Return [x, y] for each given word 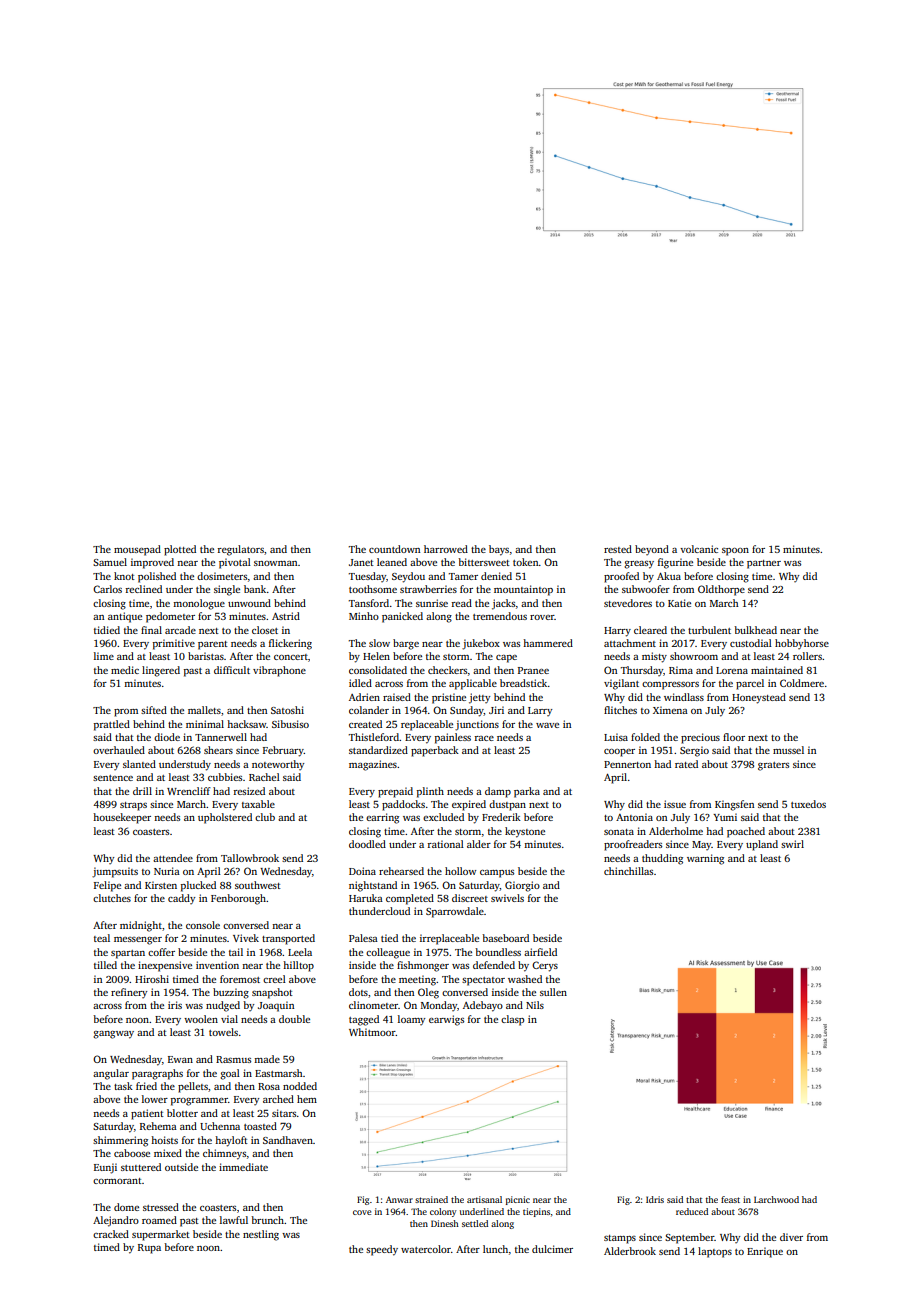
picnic [518, 1200]
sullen [553, 992]
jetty [479, 698]
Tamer [463, 576]
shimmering [120, 1141]
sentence [113, 778]
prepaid [395, 792]
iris [175, 1005]
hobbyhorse [802, 644]
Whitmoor [372, 1032]
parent [213, 645]
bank [255, 589]
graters [773, 766]
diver [791, 1237]
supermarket [161, 1235]
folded [645, 737]
